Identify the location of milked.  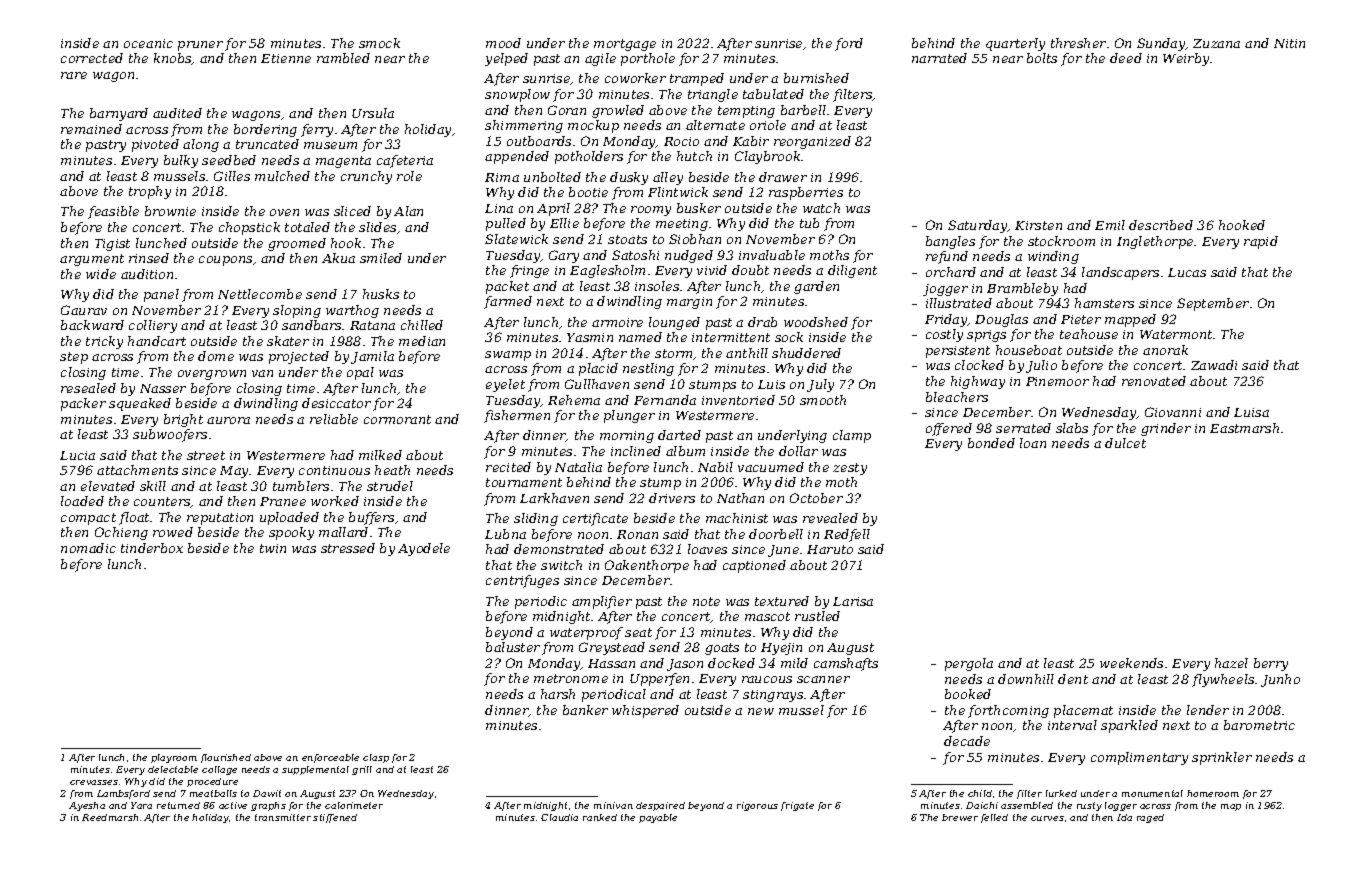
(380, 455).
